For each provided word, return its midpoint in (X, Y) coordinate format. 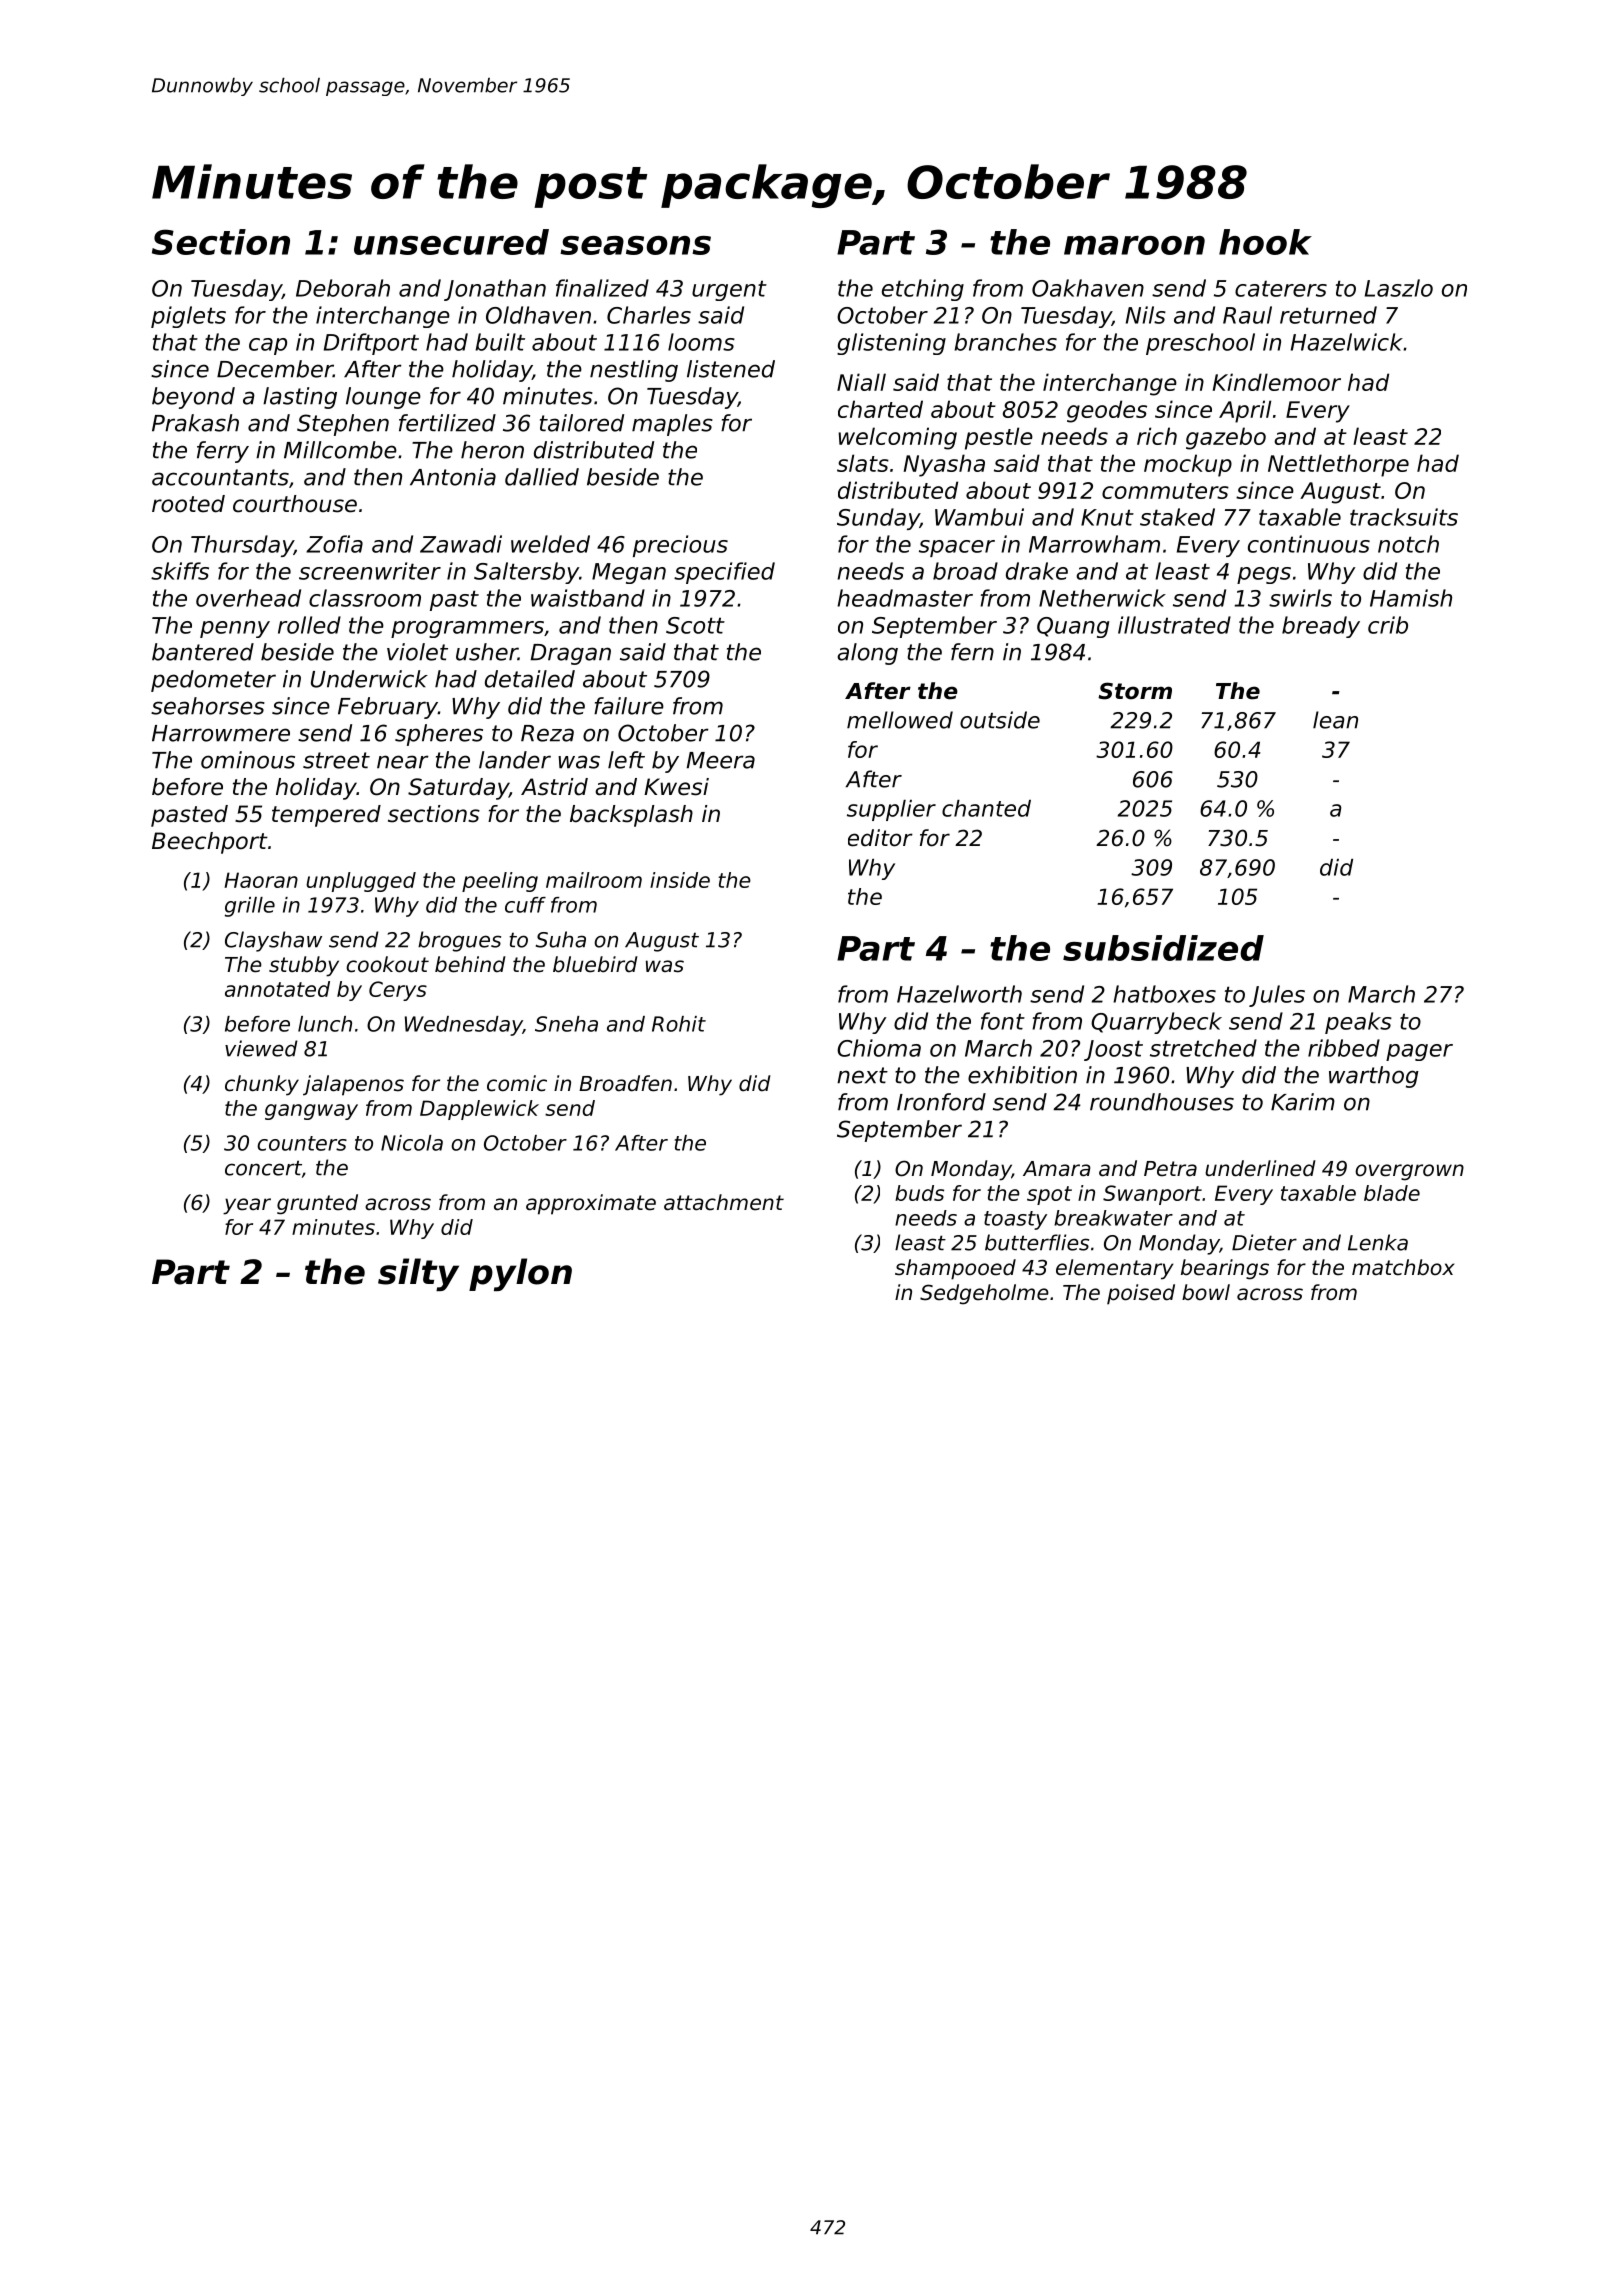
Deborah (343, 288)
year (247, 1206)
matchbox (1403, 1267)
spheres (439, 735)
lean (1335, 720)
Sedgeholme (984, 1294)
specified (724, 573)
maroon (1134, 245)
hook (1265, 242)
